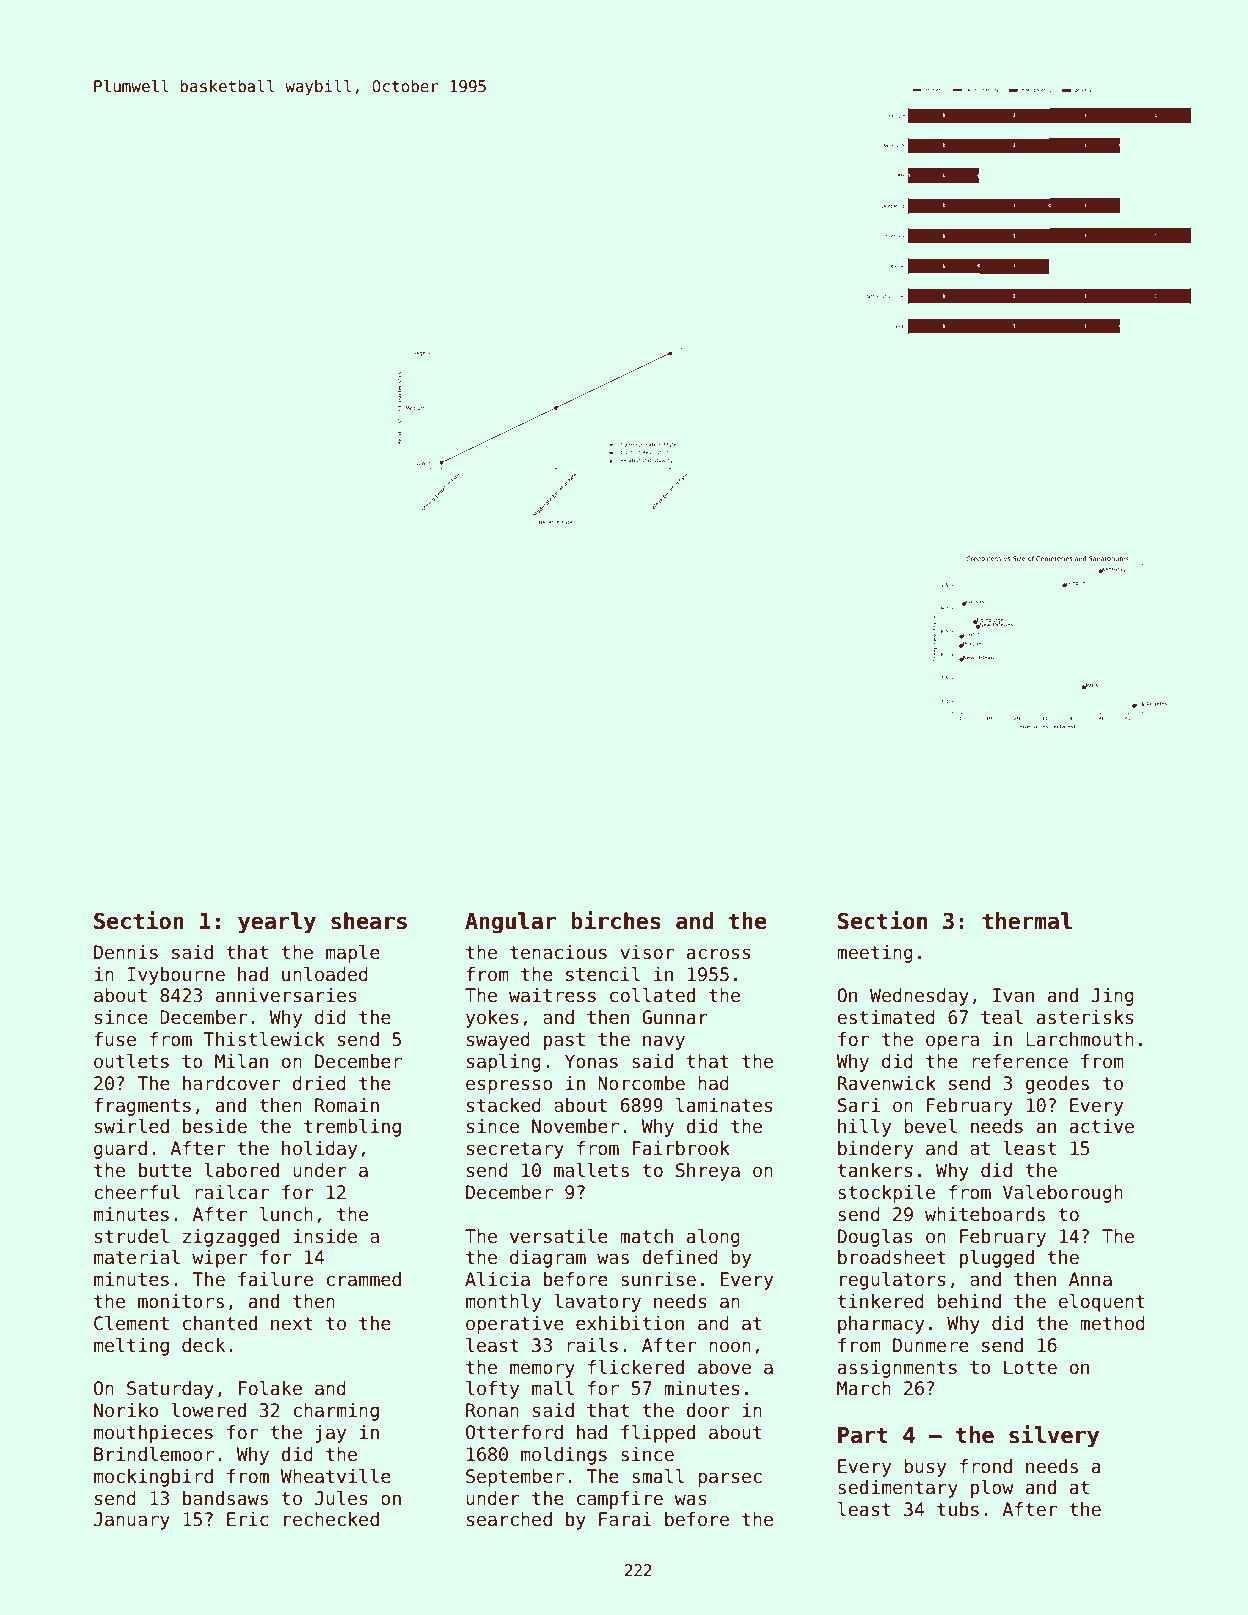  Describe the element at coordinates (1057, 1085) in the image. I see `geodes` at that location.
